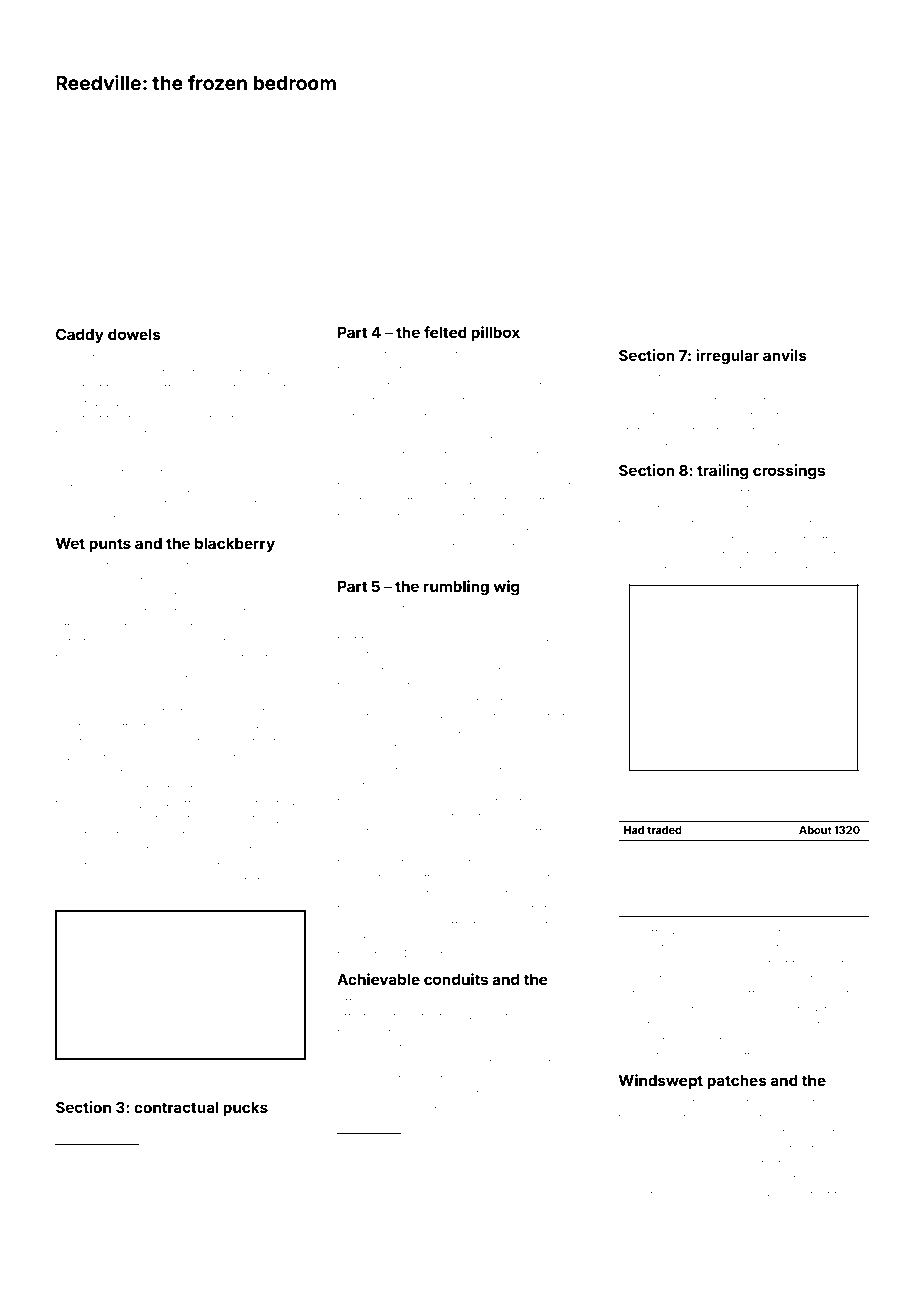 This screenshot has height=1308, width=924. Describe the element at coordinates (213, 880) in the screenshot. I see `embankments` at that location.
